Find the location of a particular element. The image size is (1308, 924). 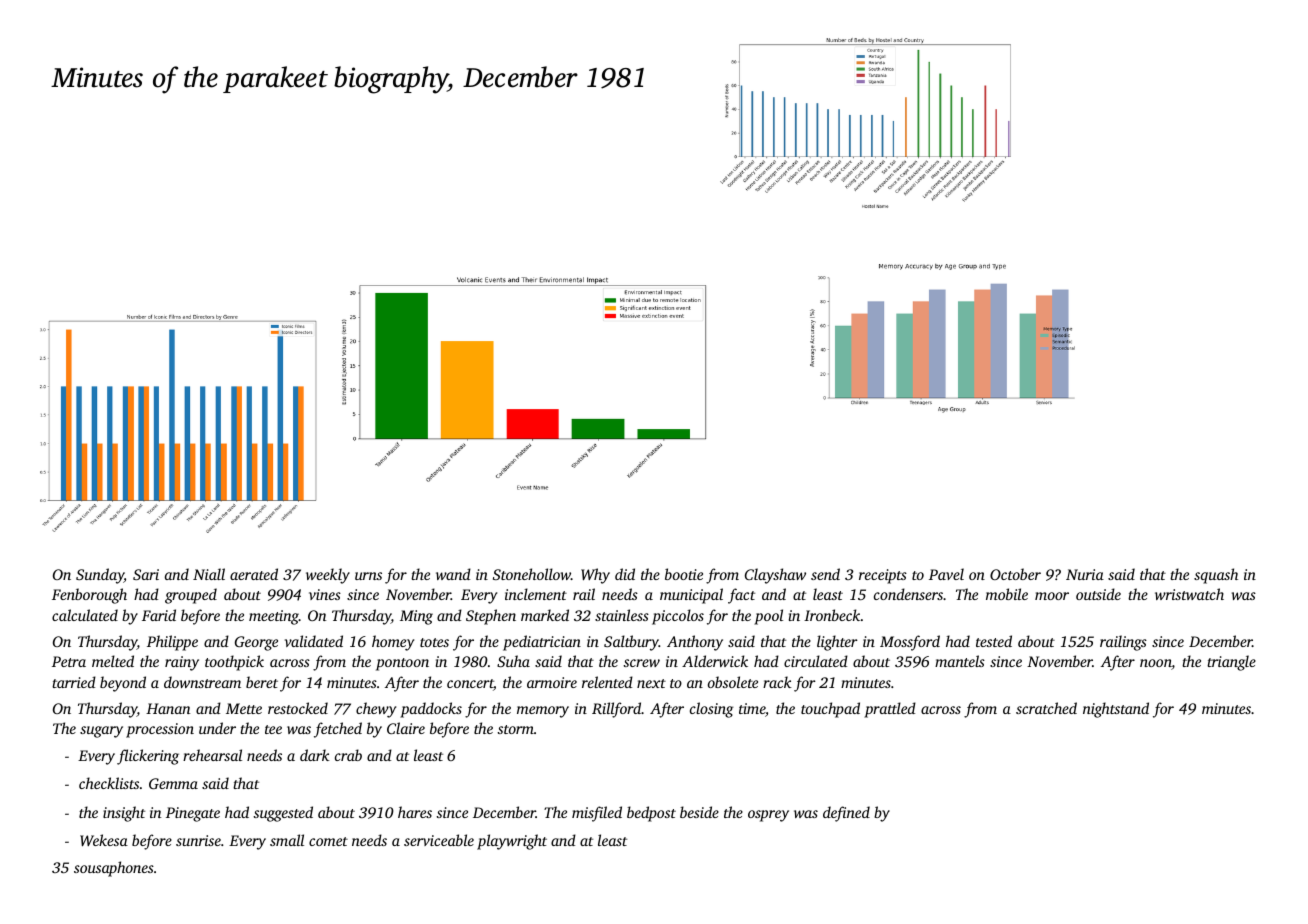

sousaphones is located at coordinates (114, 869).
